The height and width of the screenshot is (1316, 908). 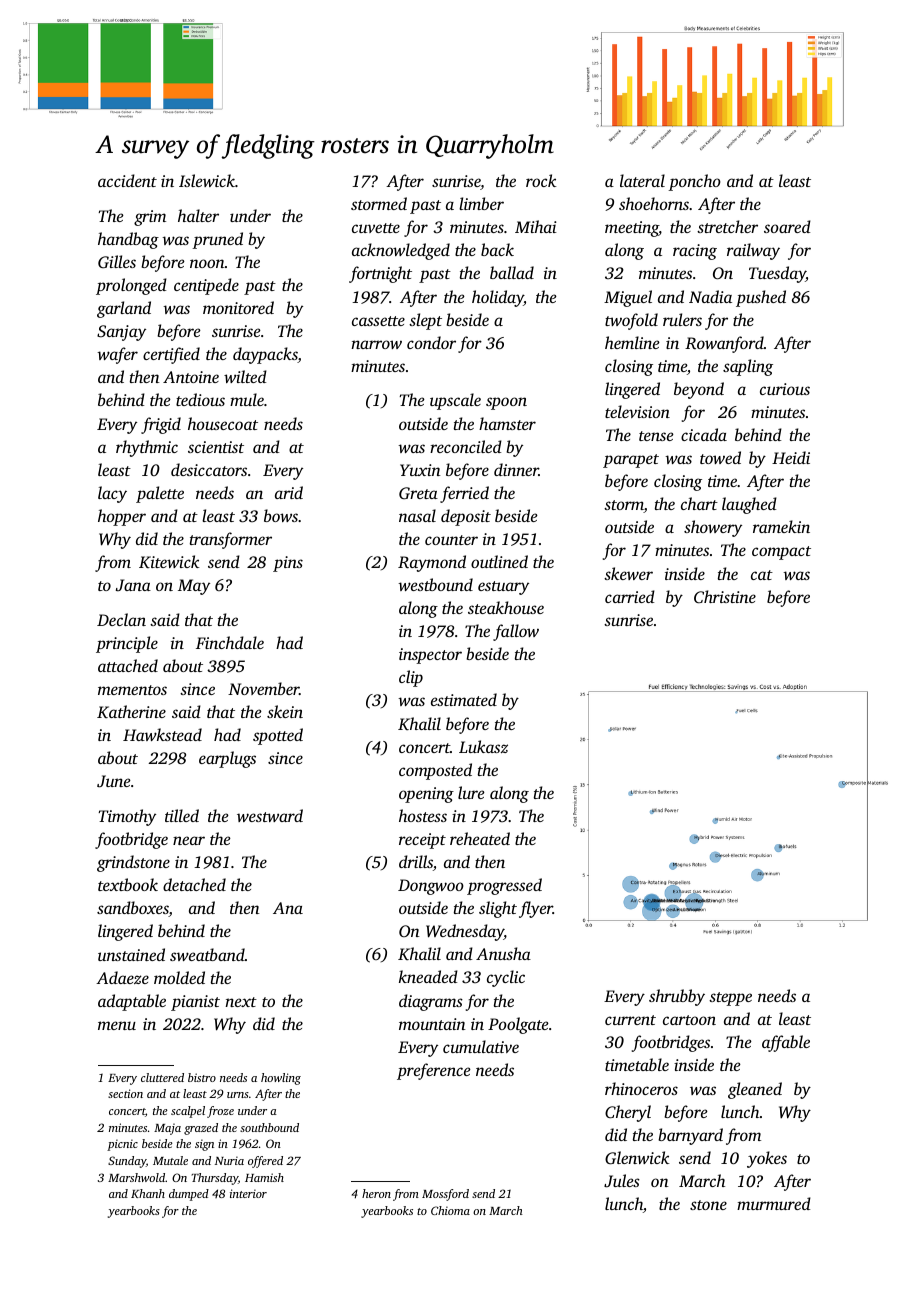 What do you see at coordinates (642, 180) in the screenshot?
I see `lateral` at bounding box center [642, 180].
